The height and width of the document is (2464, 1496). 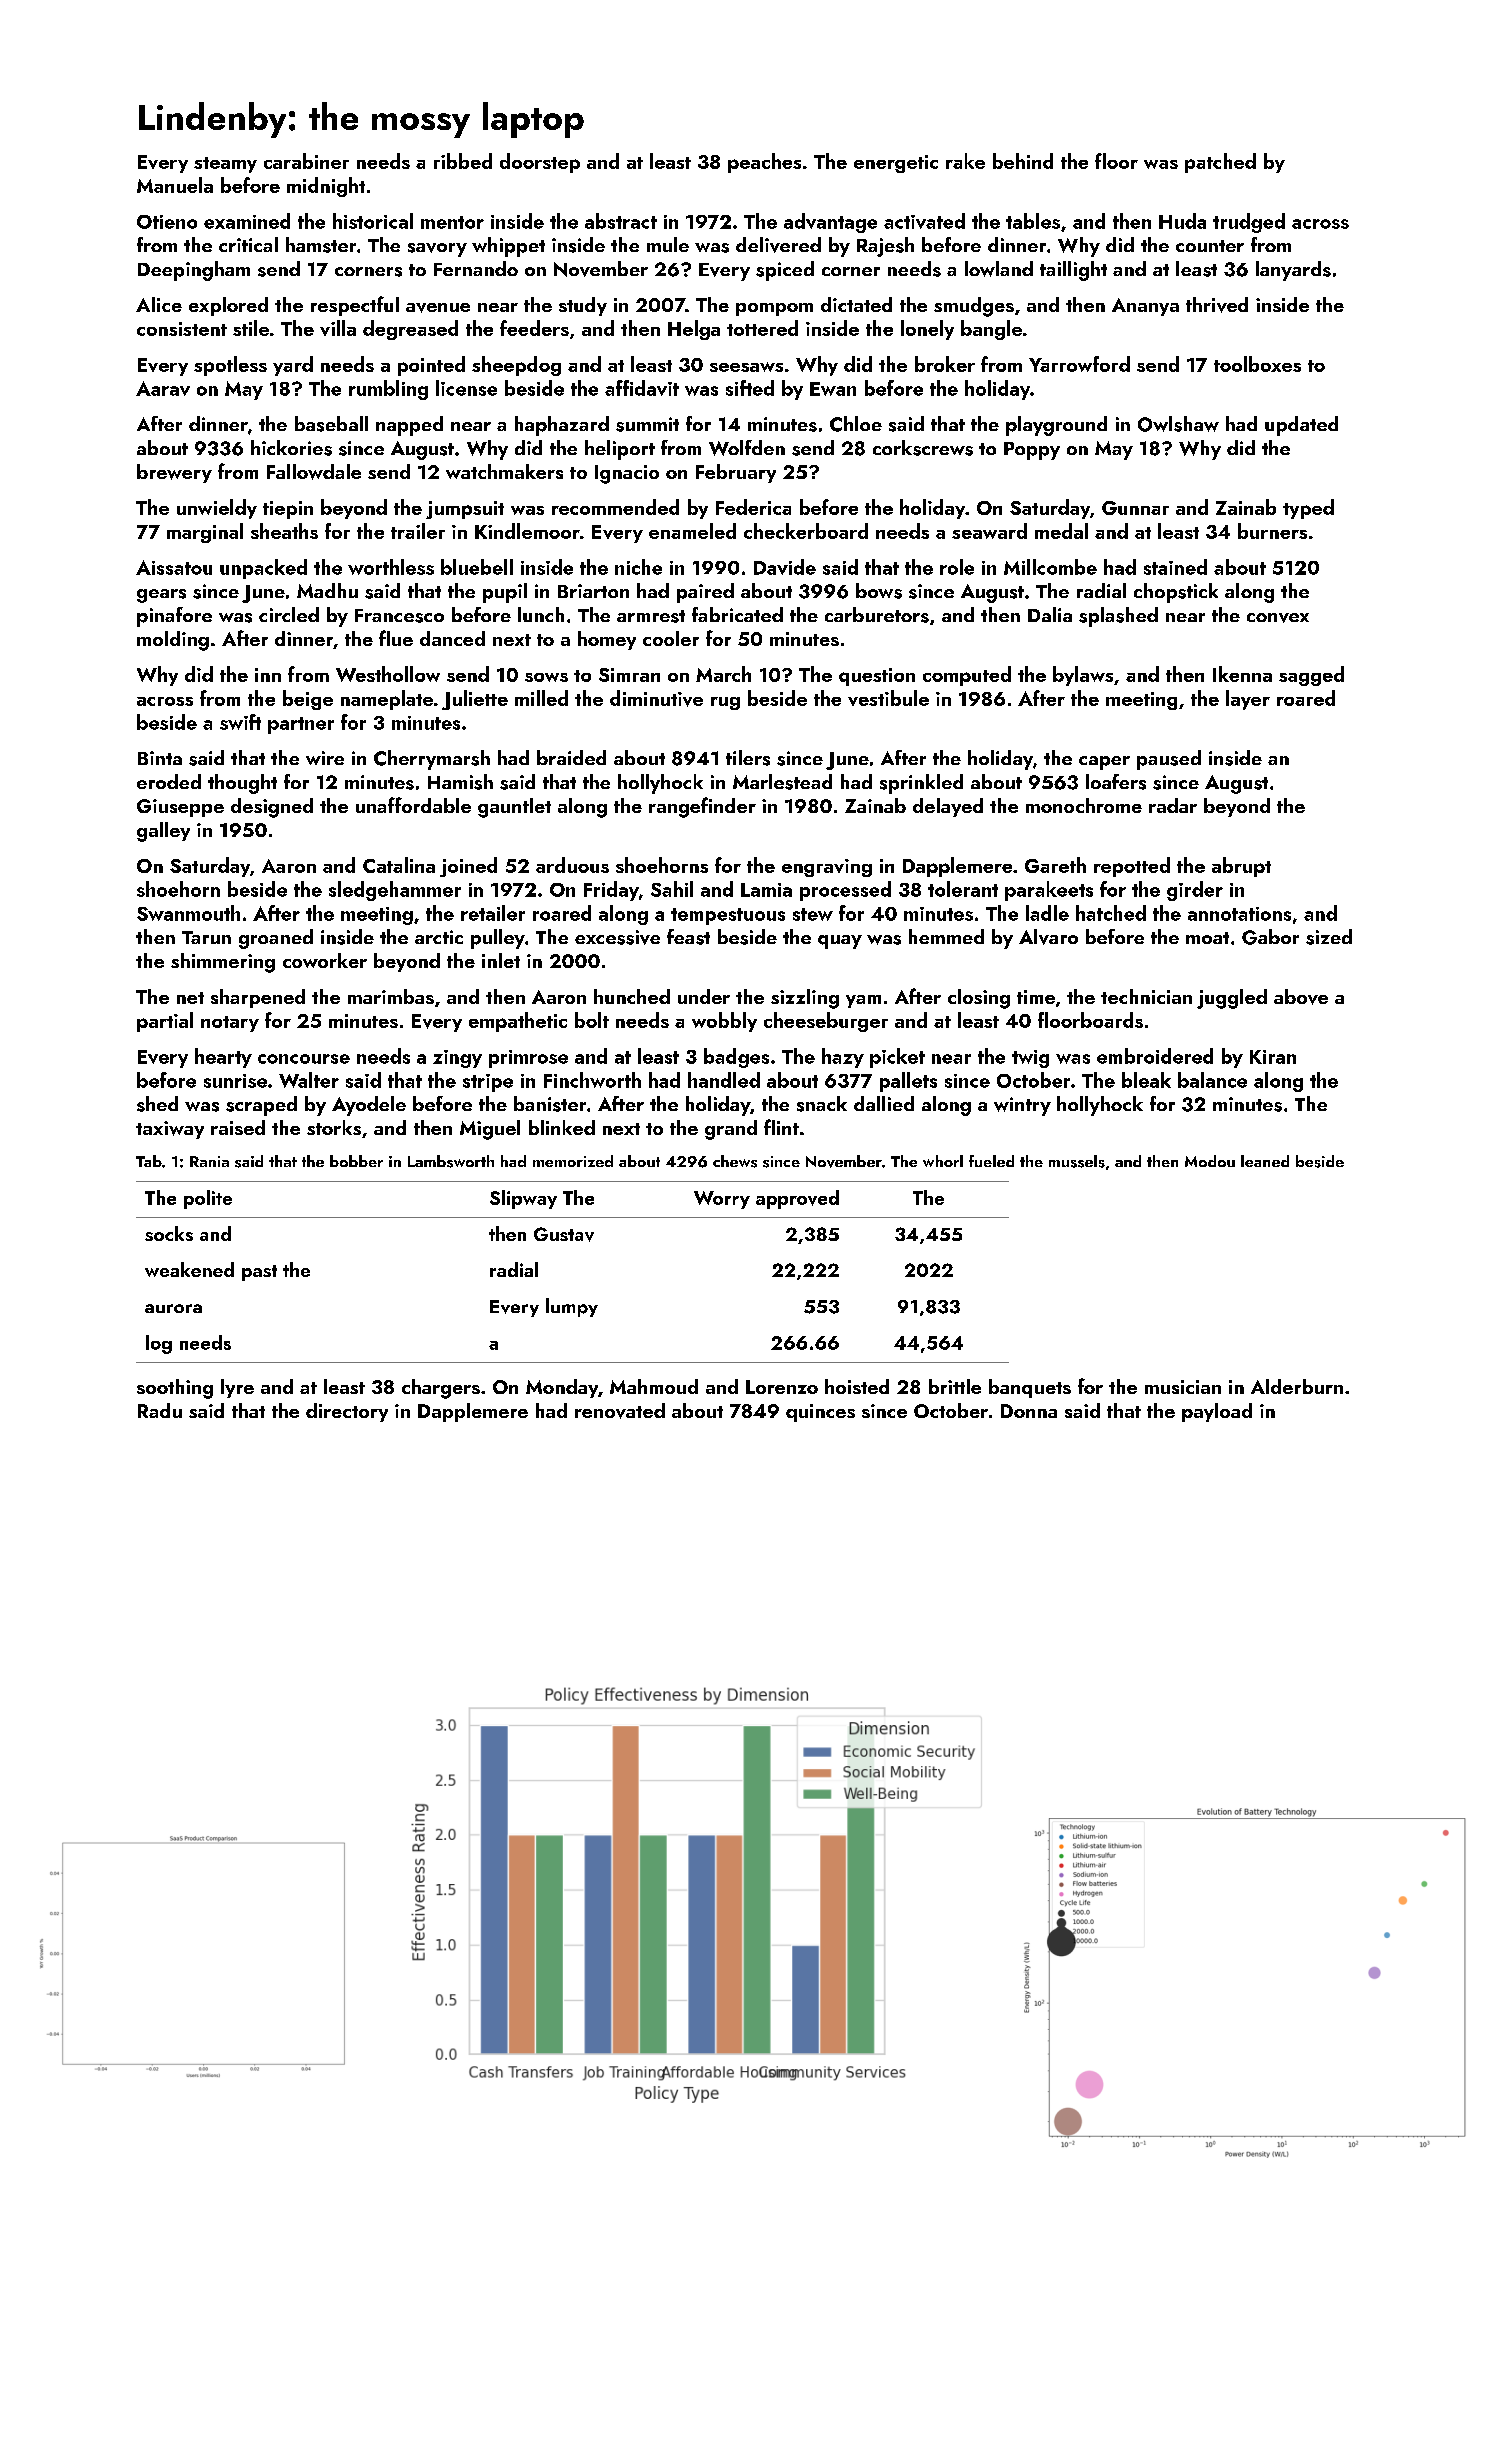 I want to click on tables, so click(x=1033, y=221).
